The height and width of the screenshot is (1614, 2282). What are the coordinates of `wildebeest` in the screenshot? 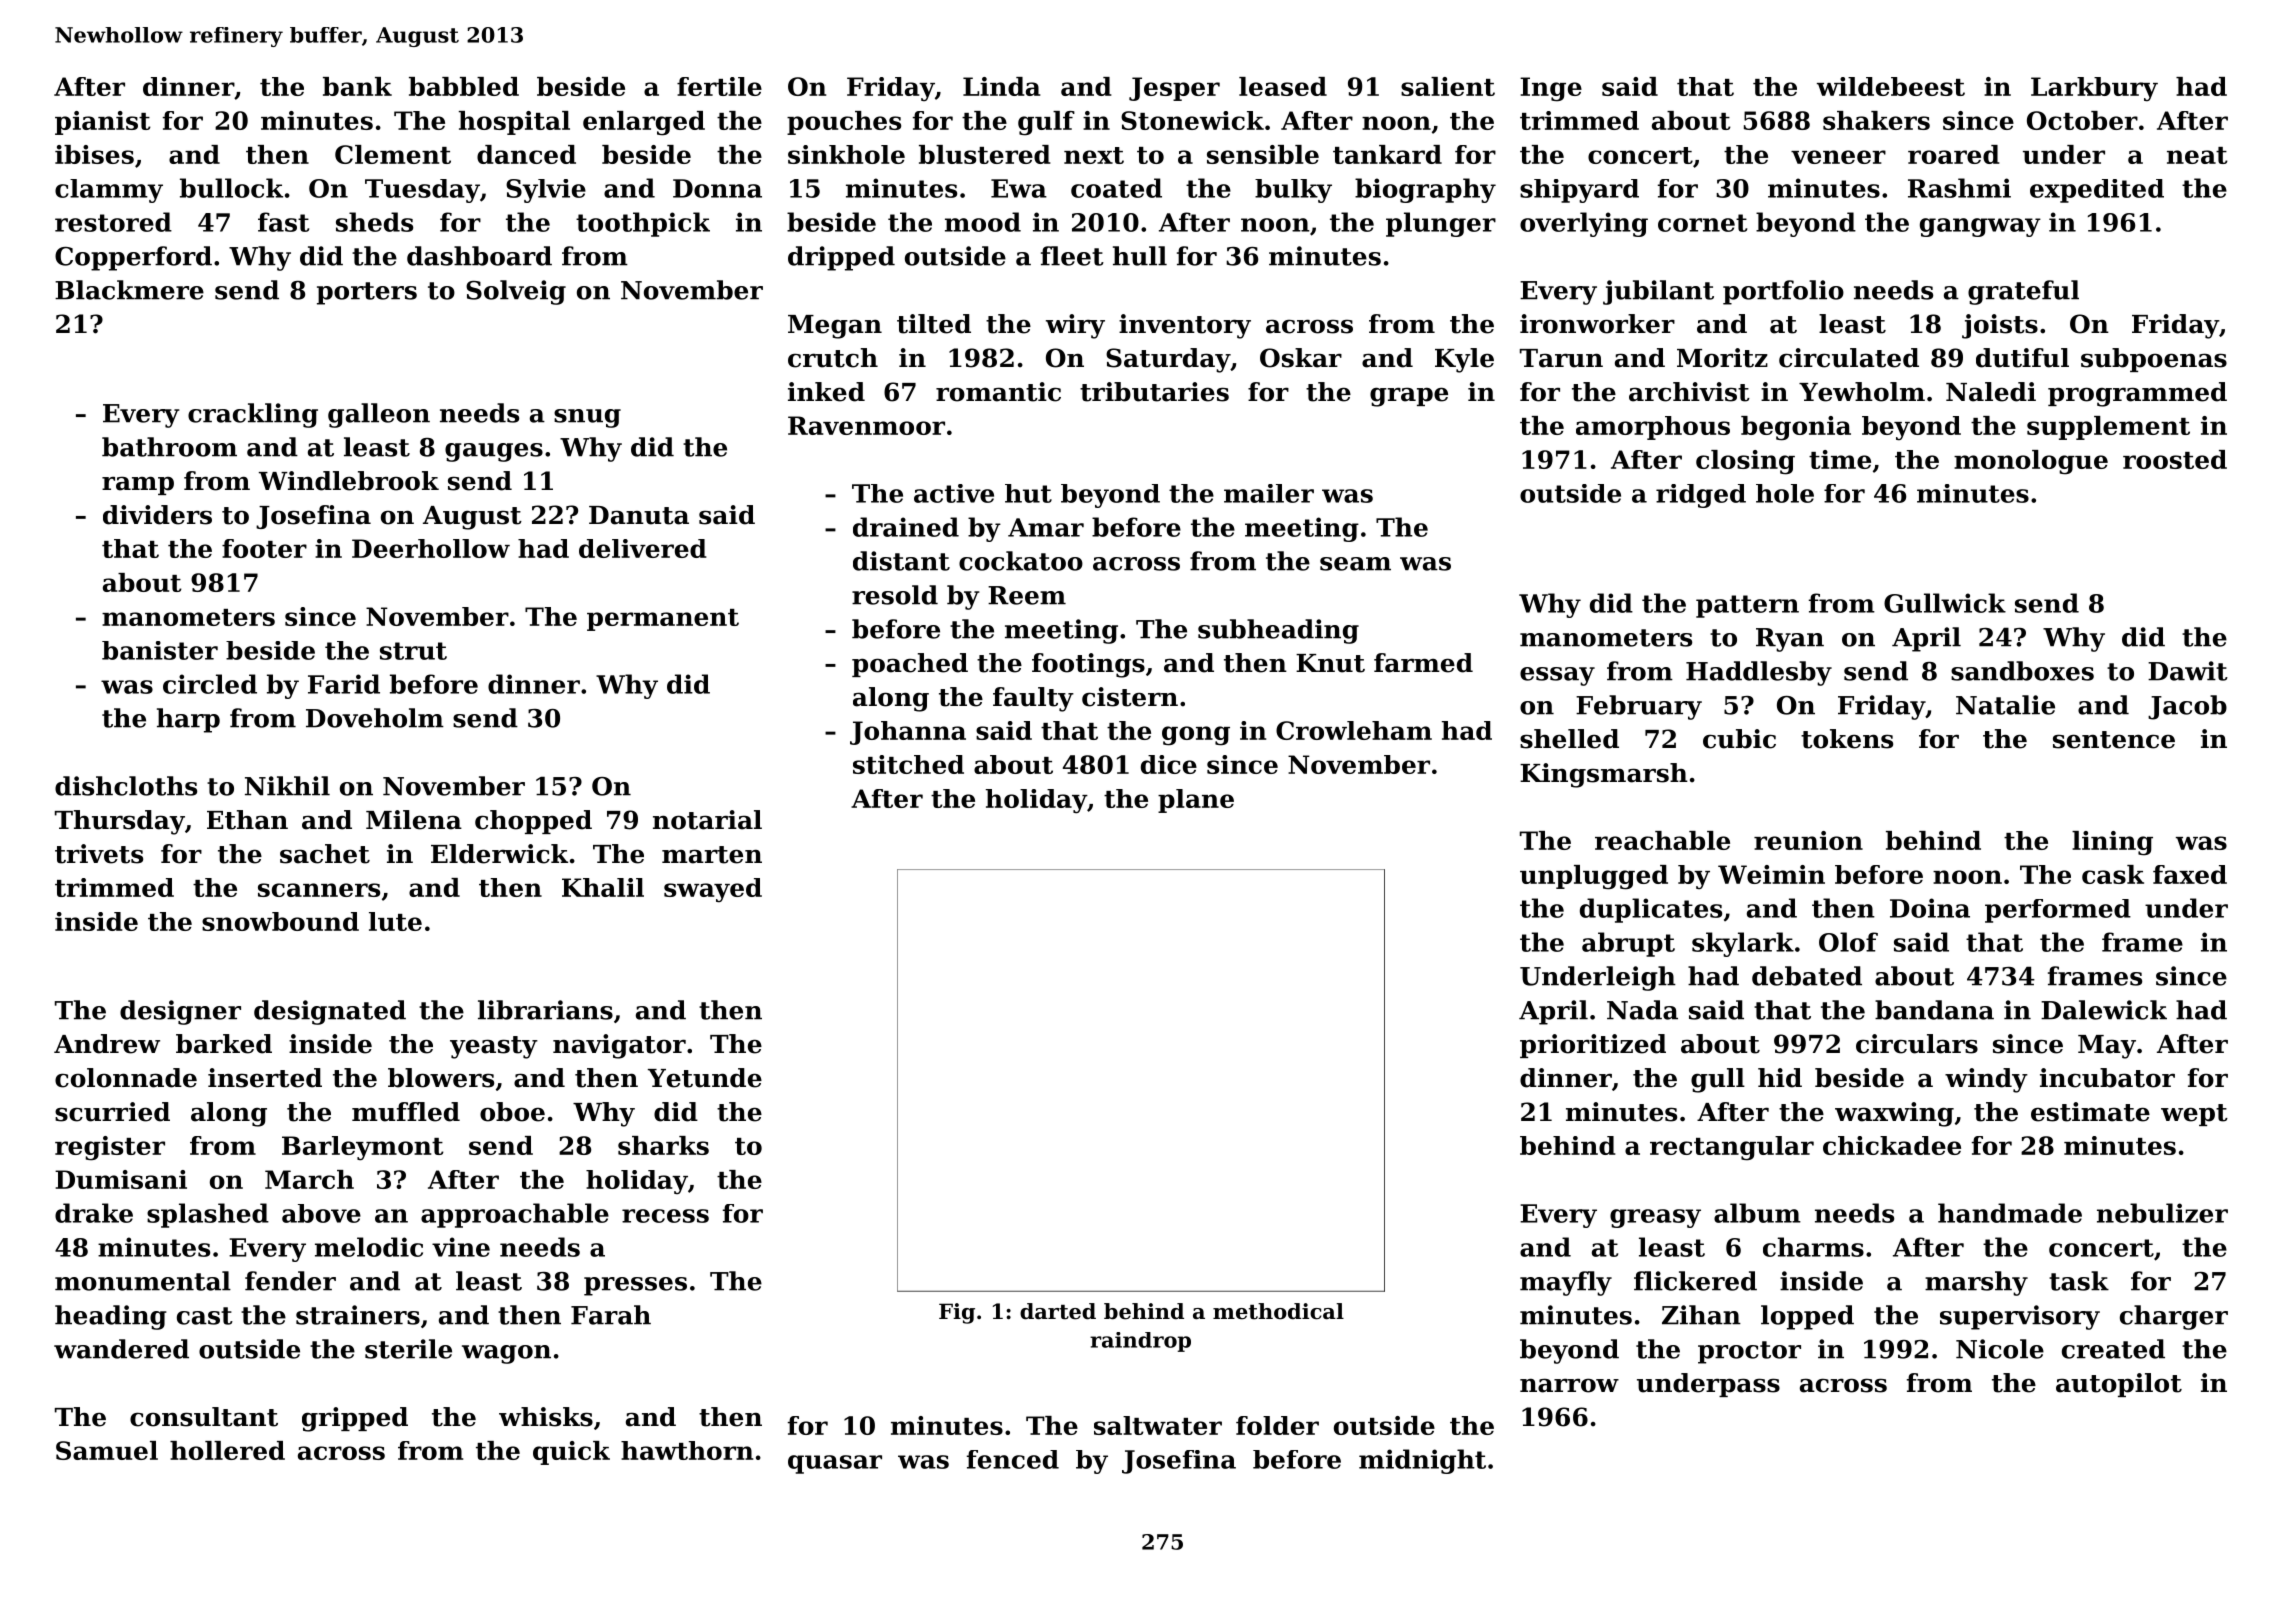 It's located at (1891, 86).
